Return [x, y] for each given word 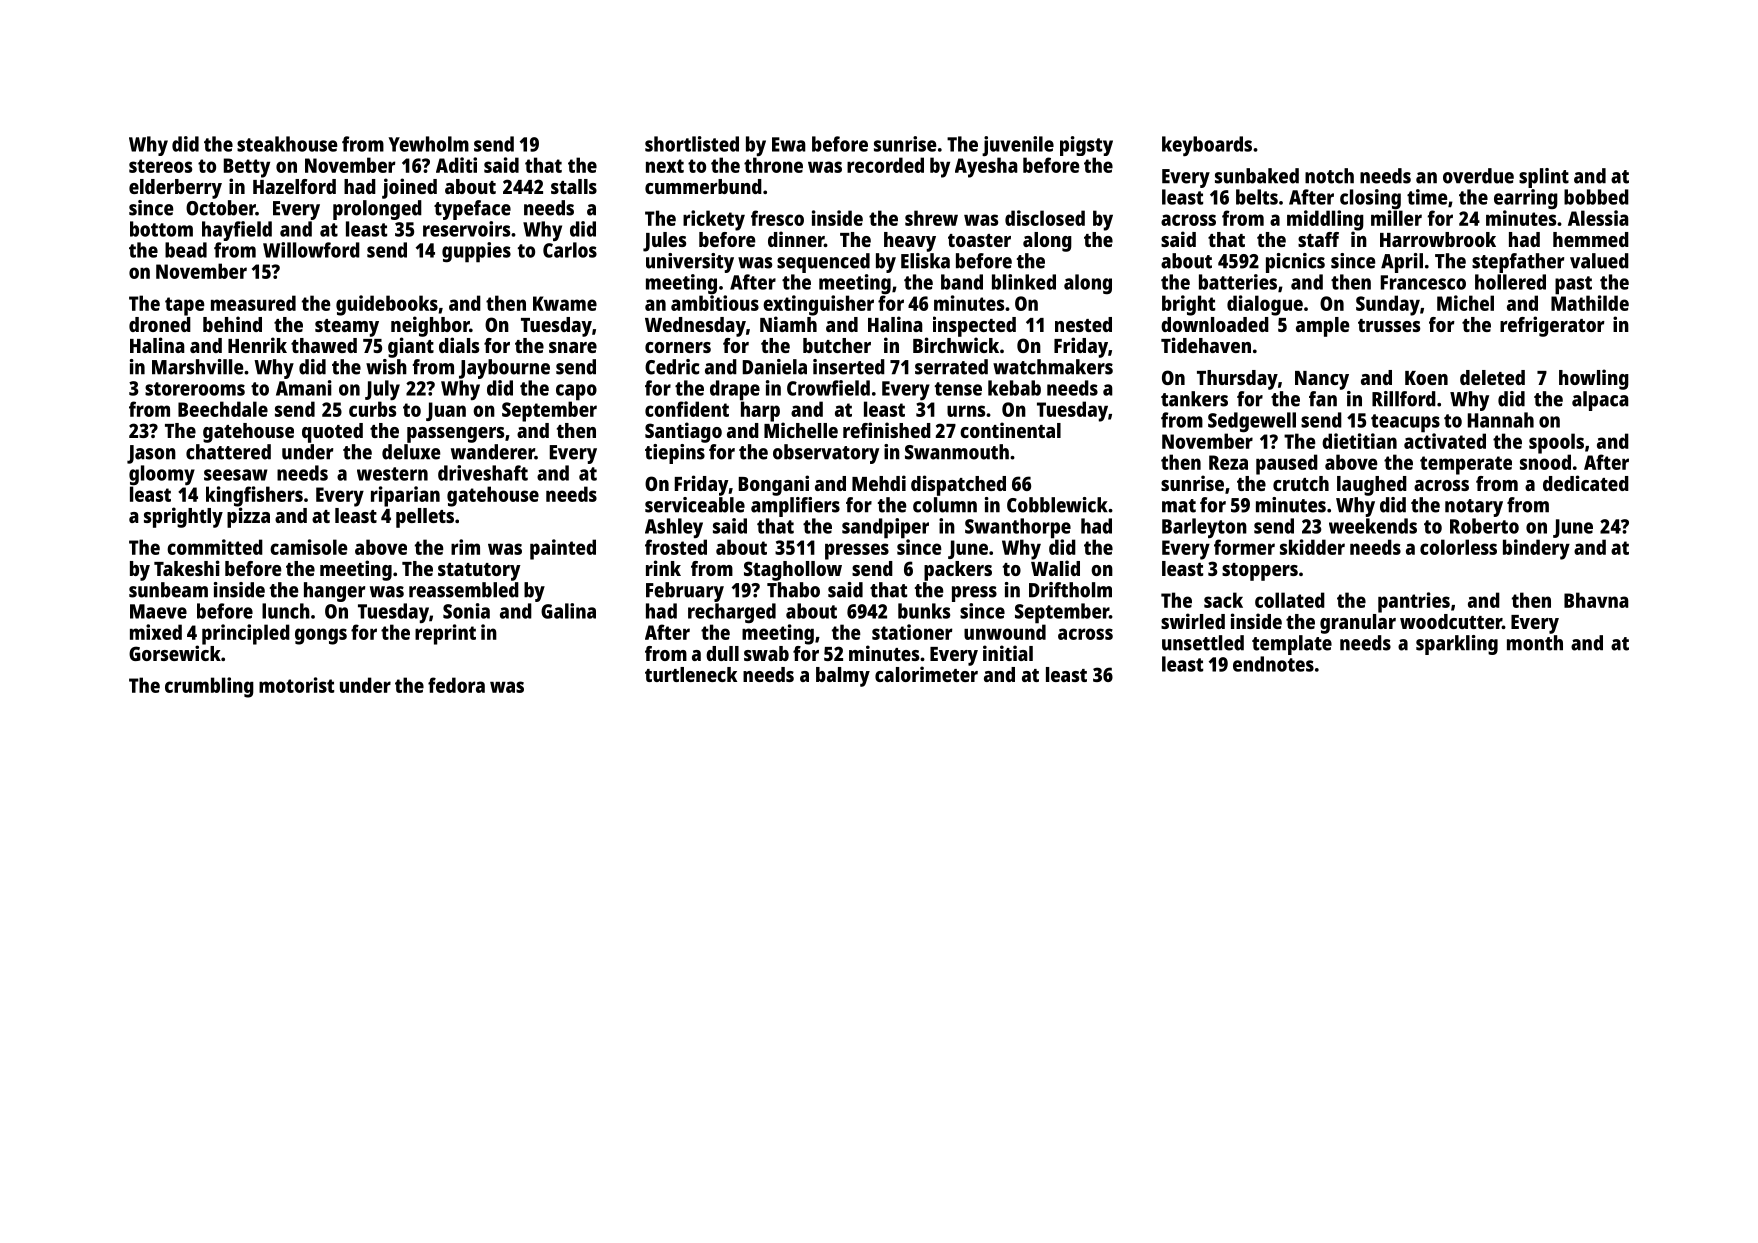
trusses [1389, 325]
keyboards [1207, 146]
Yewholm [429, 144]
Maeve [158, 611]
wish [386, 367]
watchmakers [1053, 367]
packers [958, 571]
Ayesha [986, 167]
